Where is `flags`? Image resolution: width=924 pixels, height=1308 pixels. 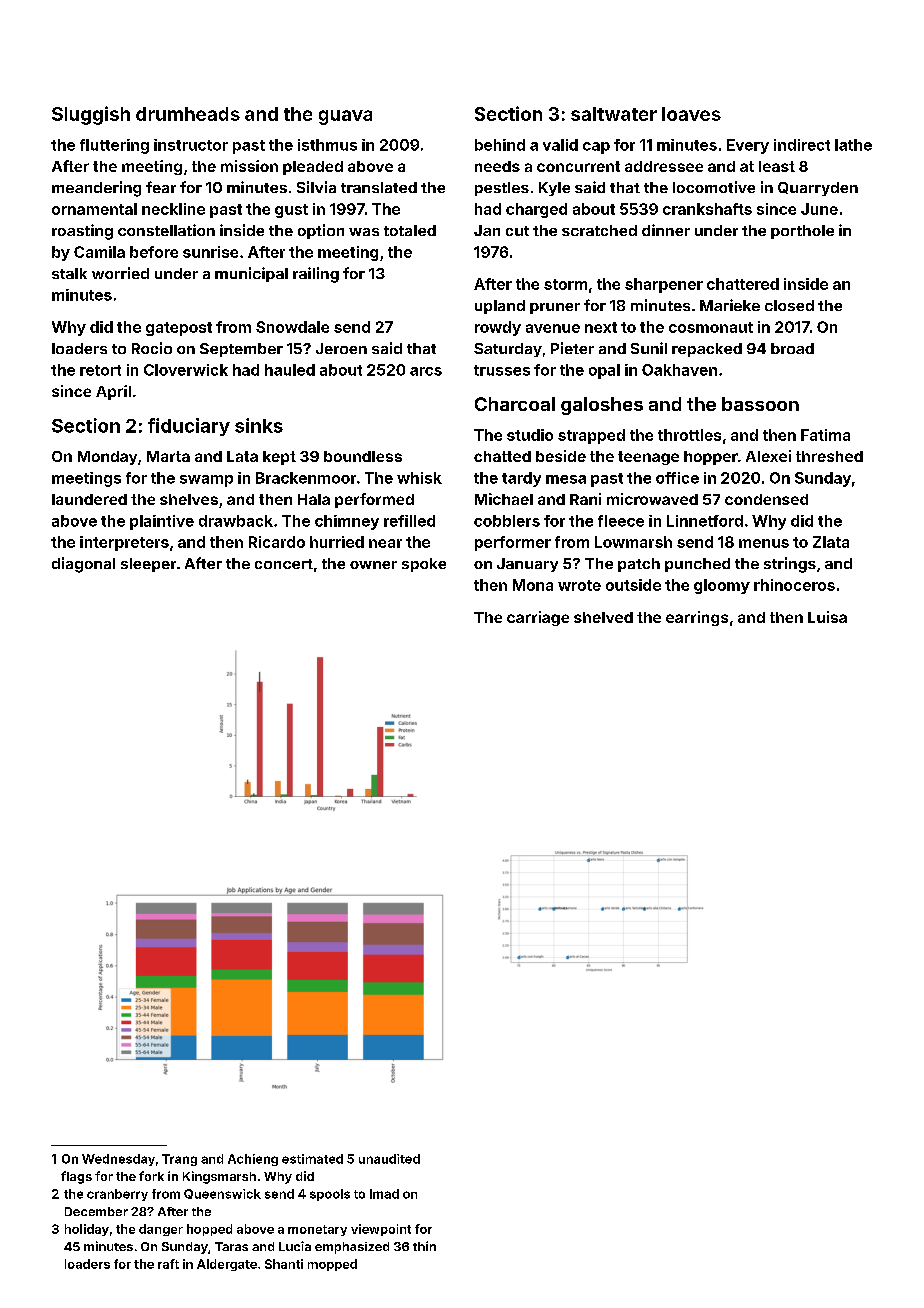 flags is located at coordinates (76, 1177).
